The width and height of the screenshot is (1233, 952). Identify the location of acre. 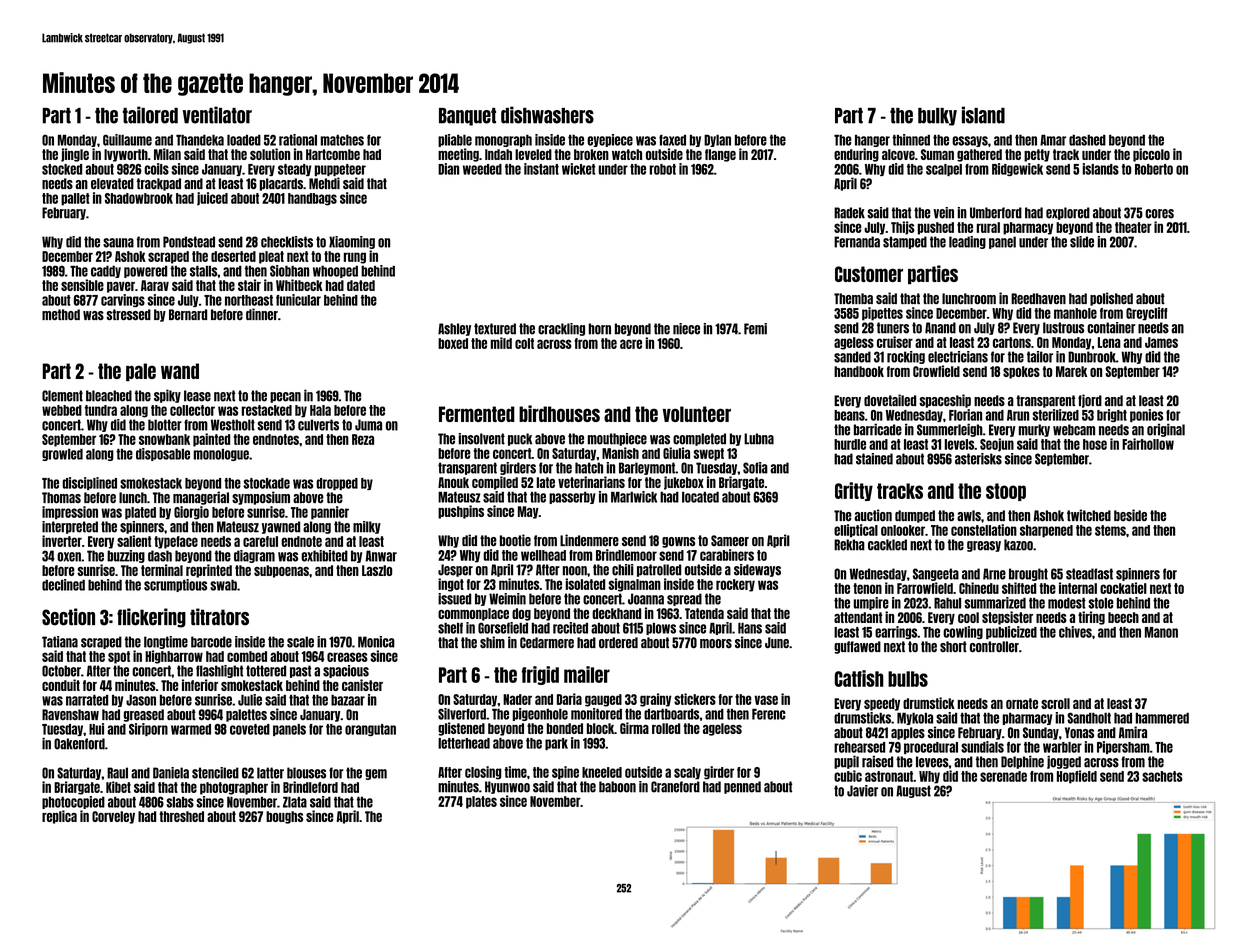
(631, 344).
